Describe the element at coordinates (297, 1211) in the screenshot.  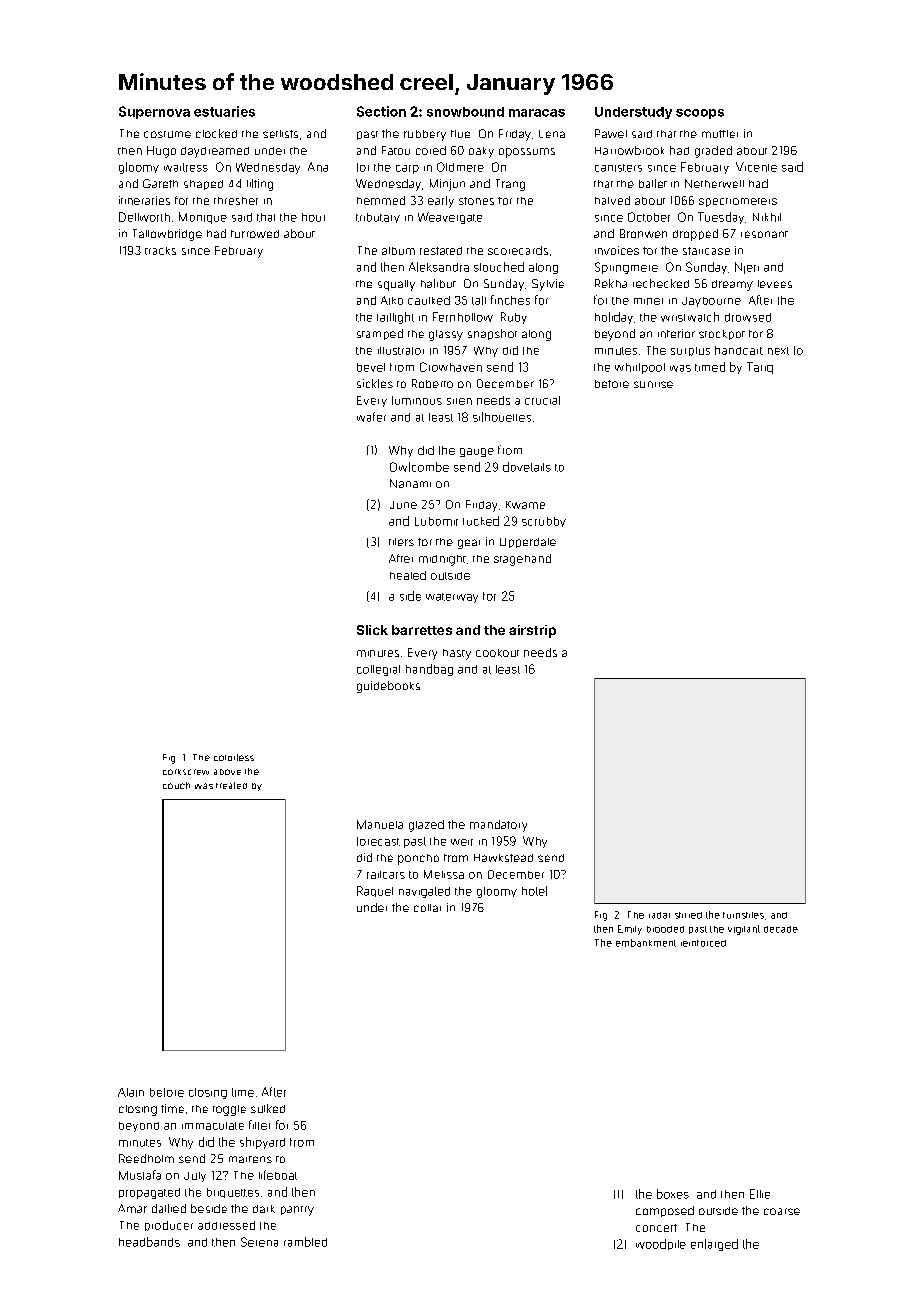
I see `pantry` at that location.
